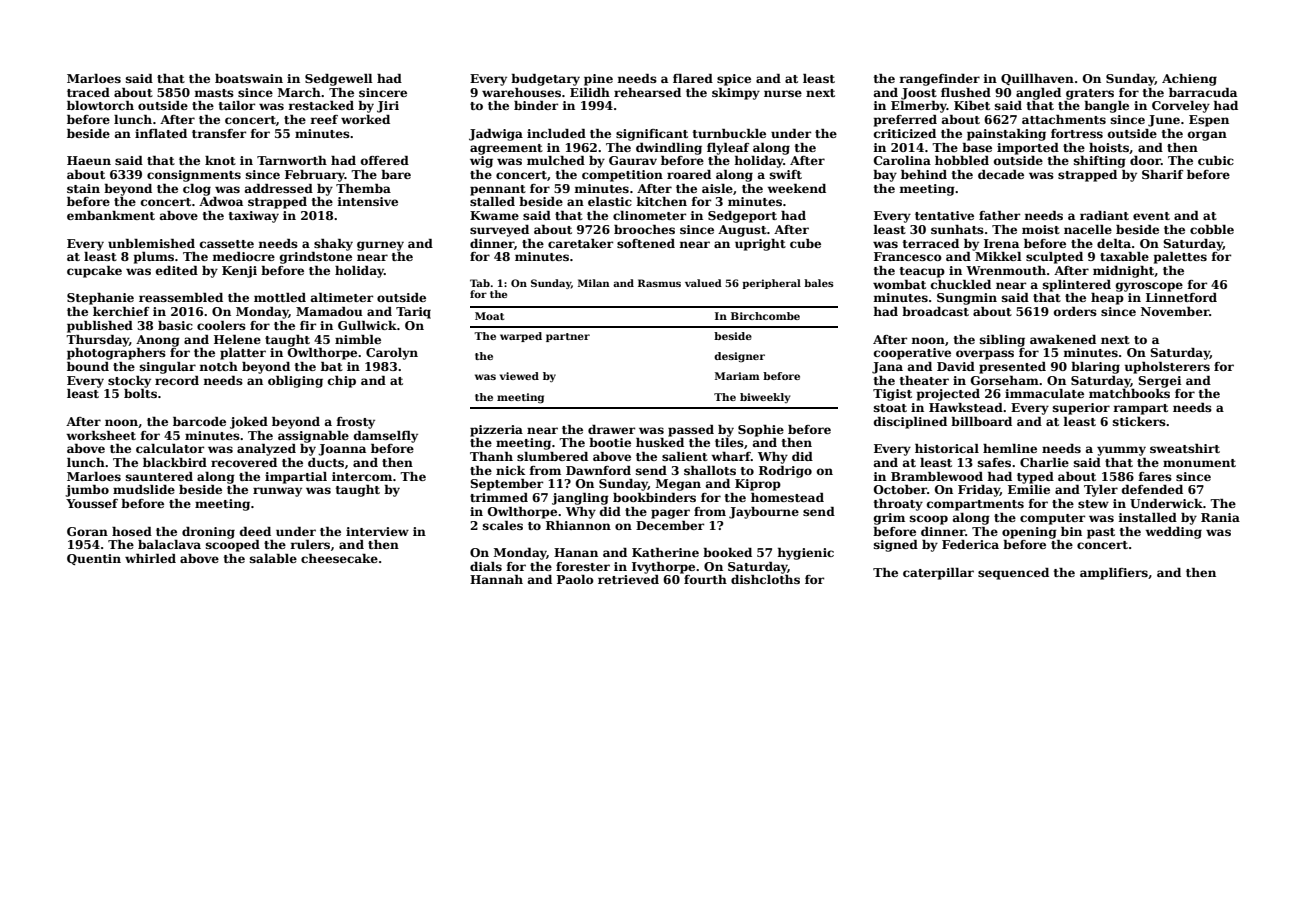 The height and width of the image is (924, 1308). I want to click on salable, so click(273, 558).
